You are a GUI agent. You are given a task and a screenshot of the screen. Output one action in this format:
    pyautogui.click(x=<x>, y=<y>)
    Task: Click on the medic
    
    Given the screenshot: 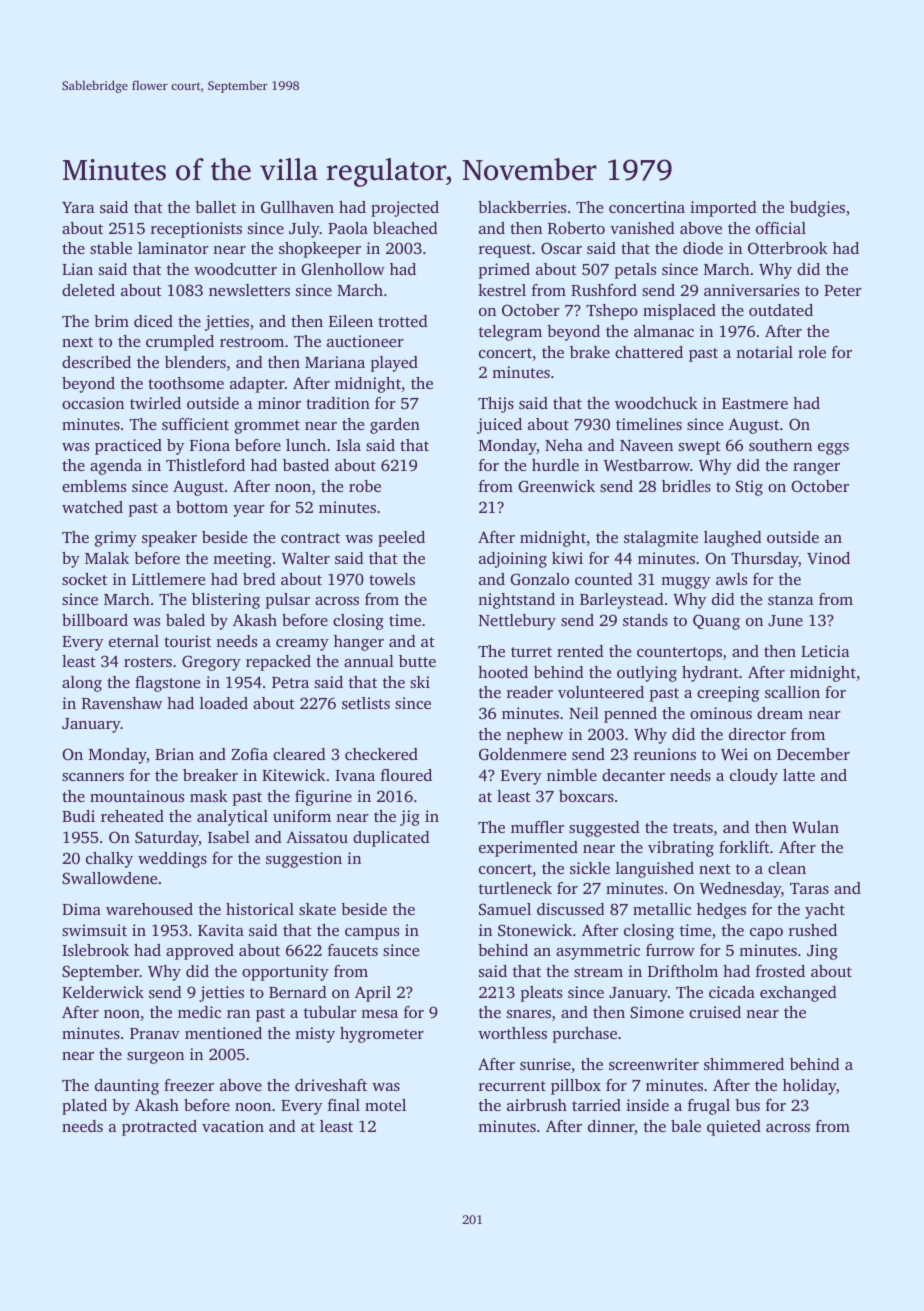 What is the action you would take?
    pyautogui.click(x=199, y=1012)
